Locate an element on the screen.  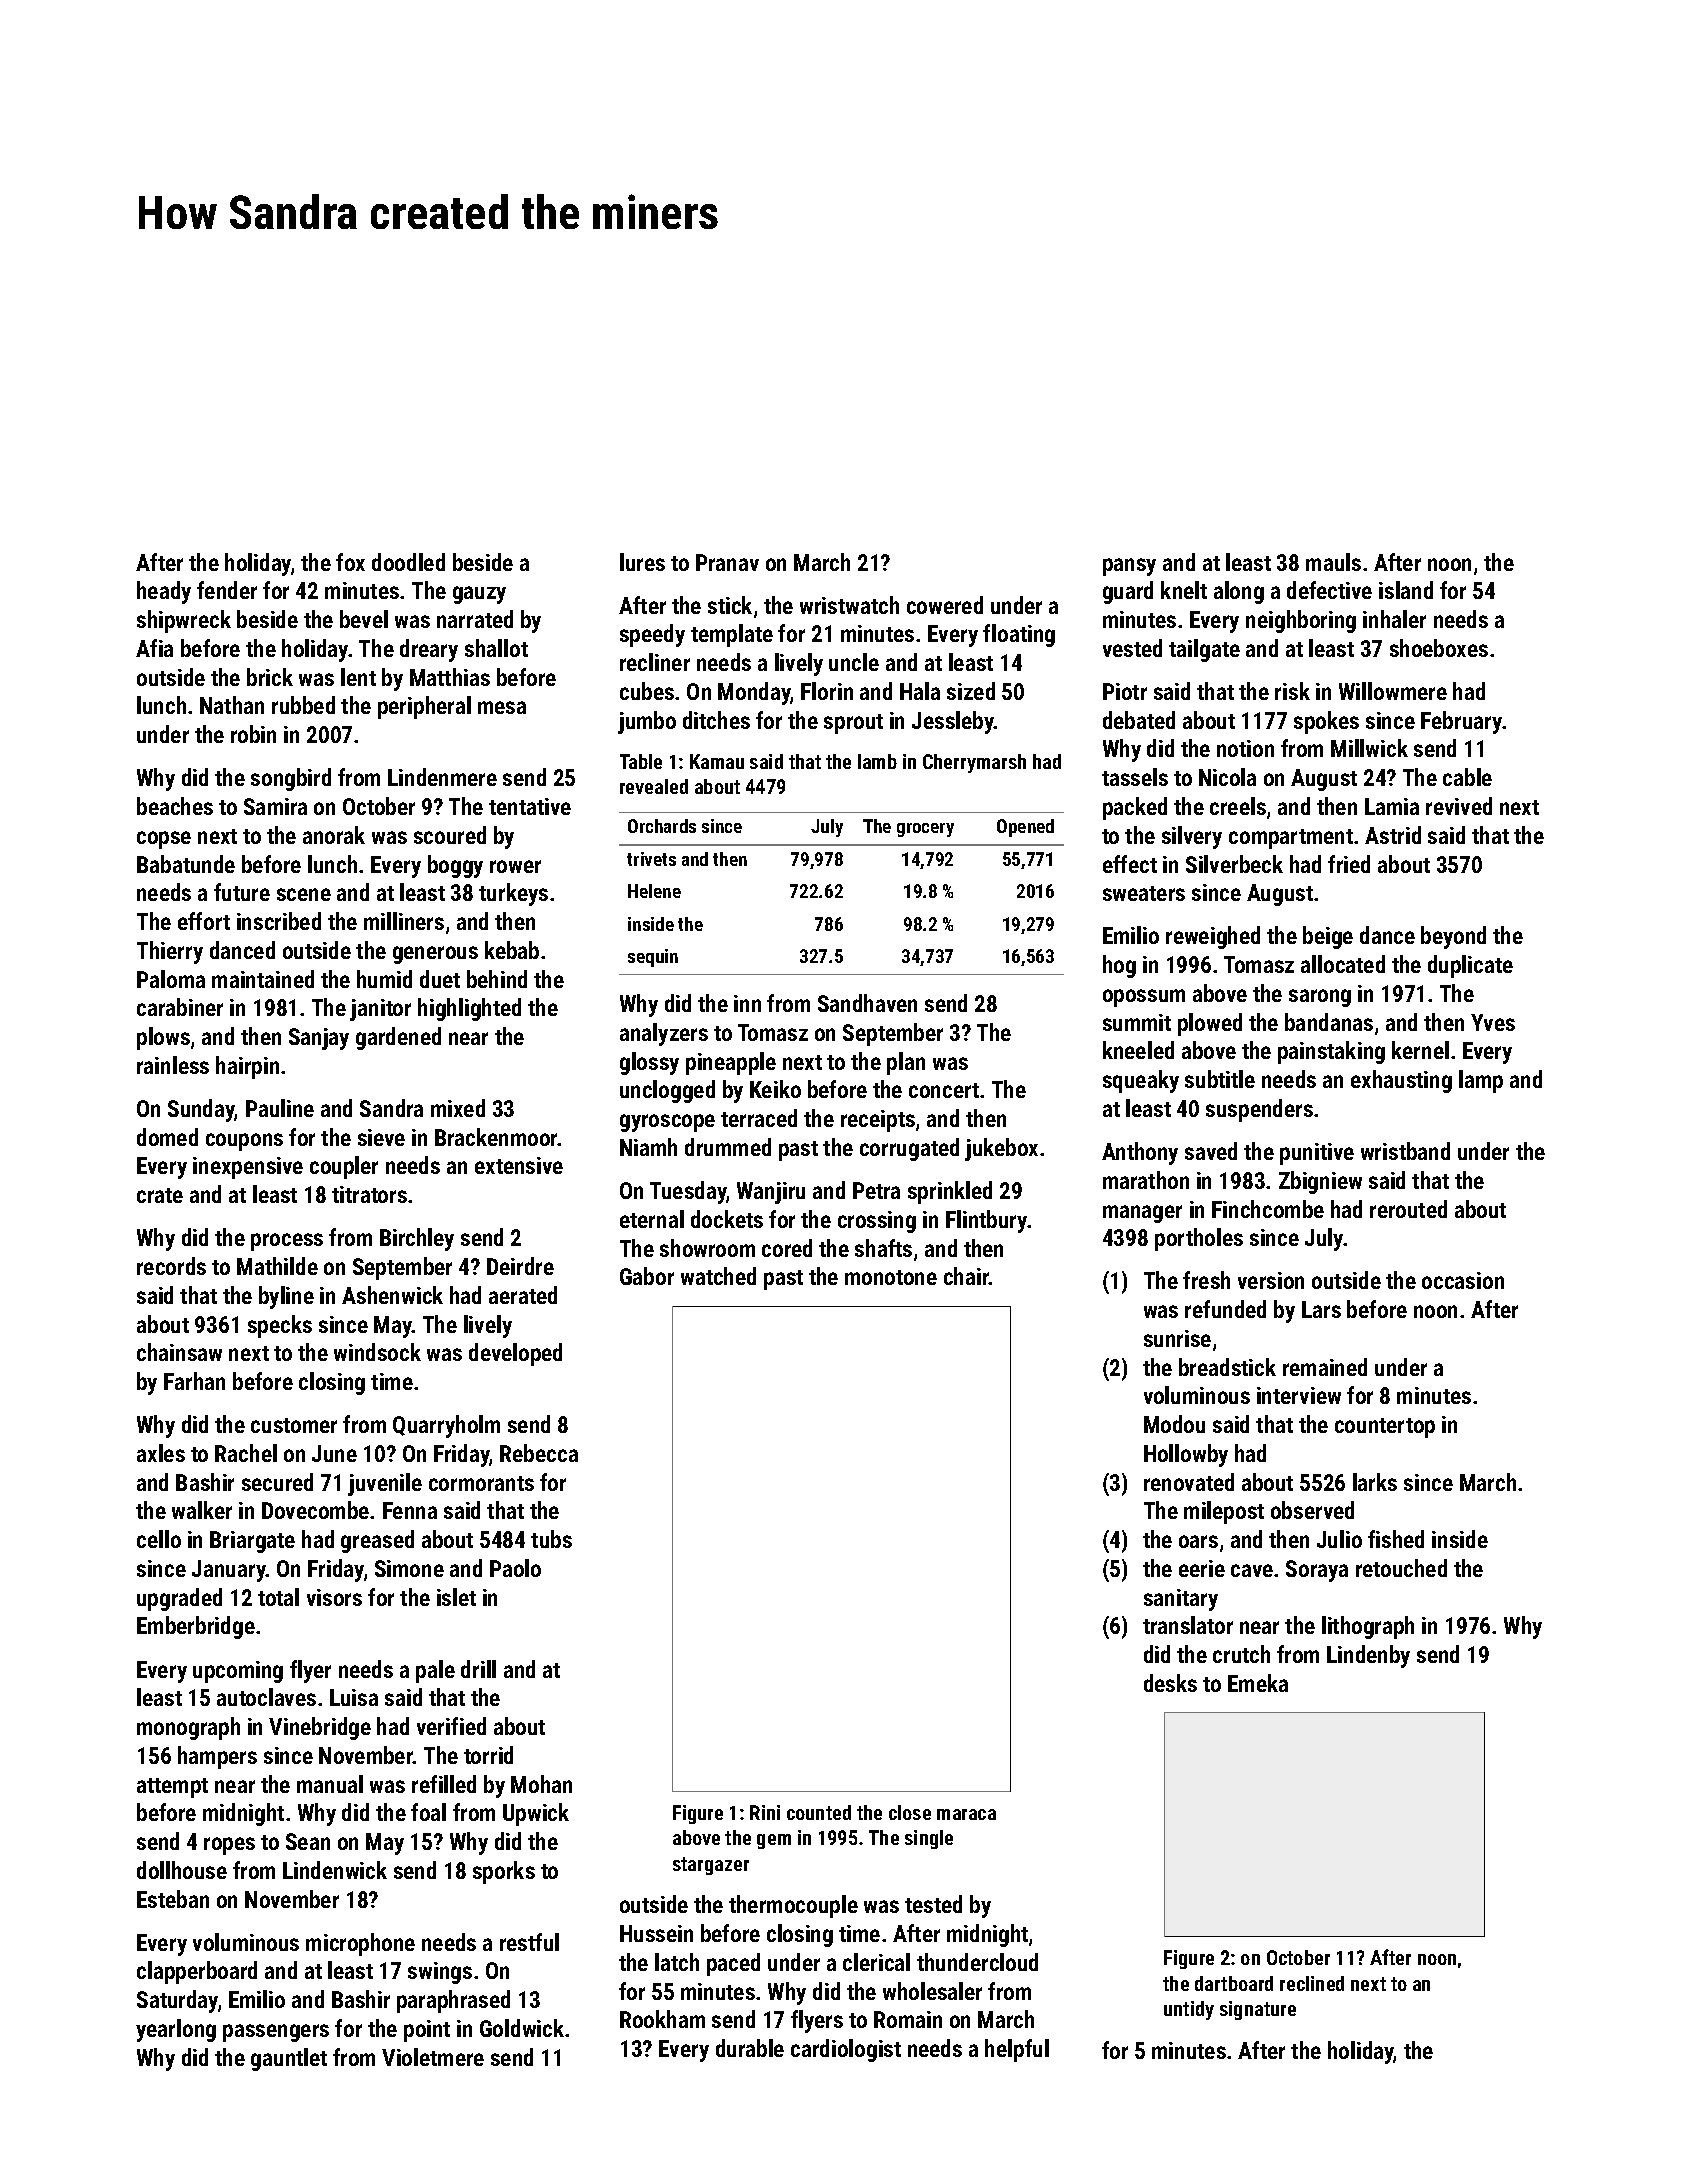
interview is located at coordinates (1299, 1395).
